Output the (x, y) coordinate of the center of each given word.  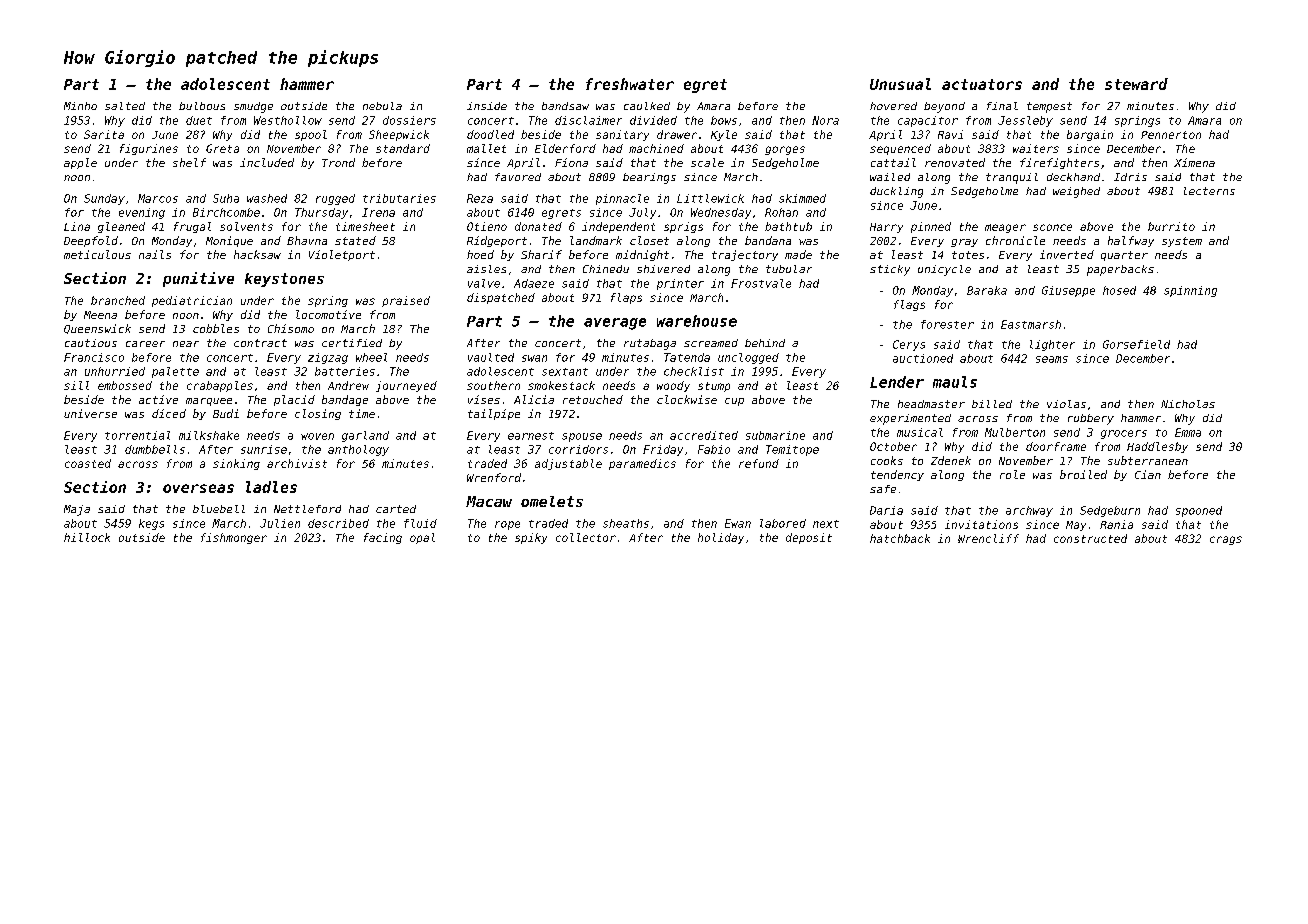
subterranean (1148, 460)
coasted (88, 463)
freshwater (630, 84)
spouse (582, 437)
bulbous (202, 106)
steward (1136, 84)
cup (734, 402)
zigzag (328, 358)
